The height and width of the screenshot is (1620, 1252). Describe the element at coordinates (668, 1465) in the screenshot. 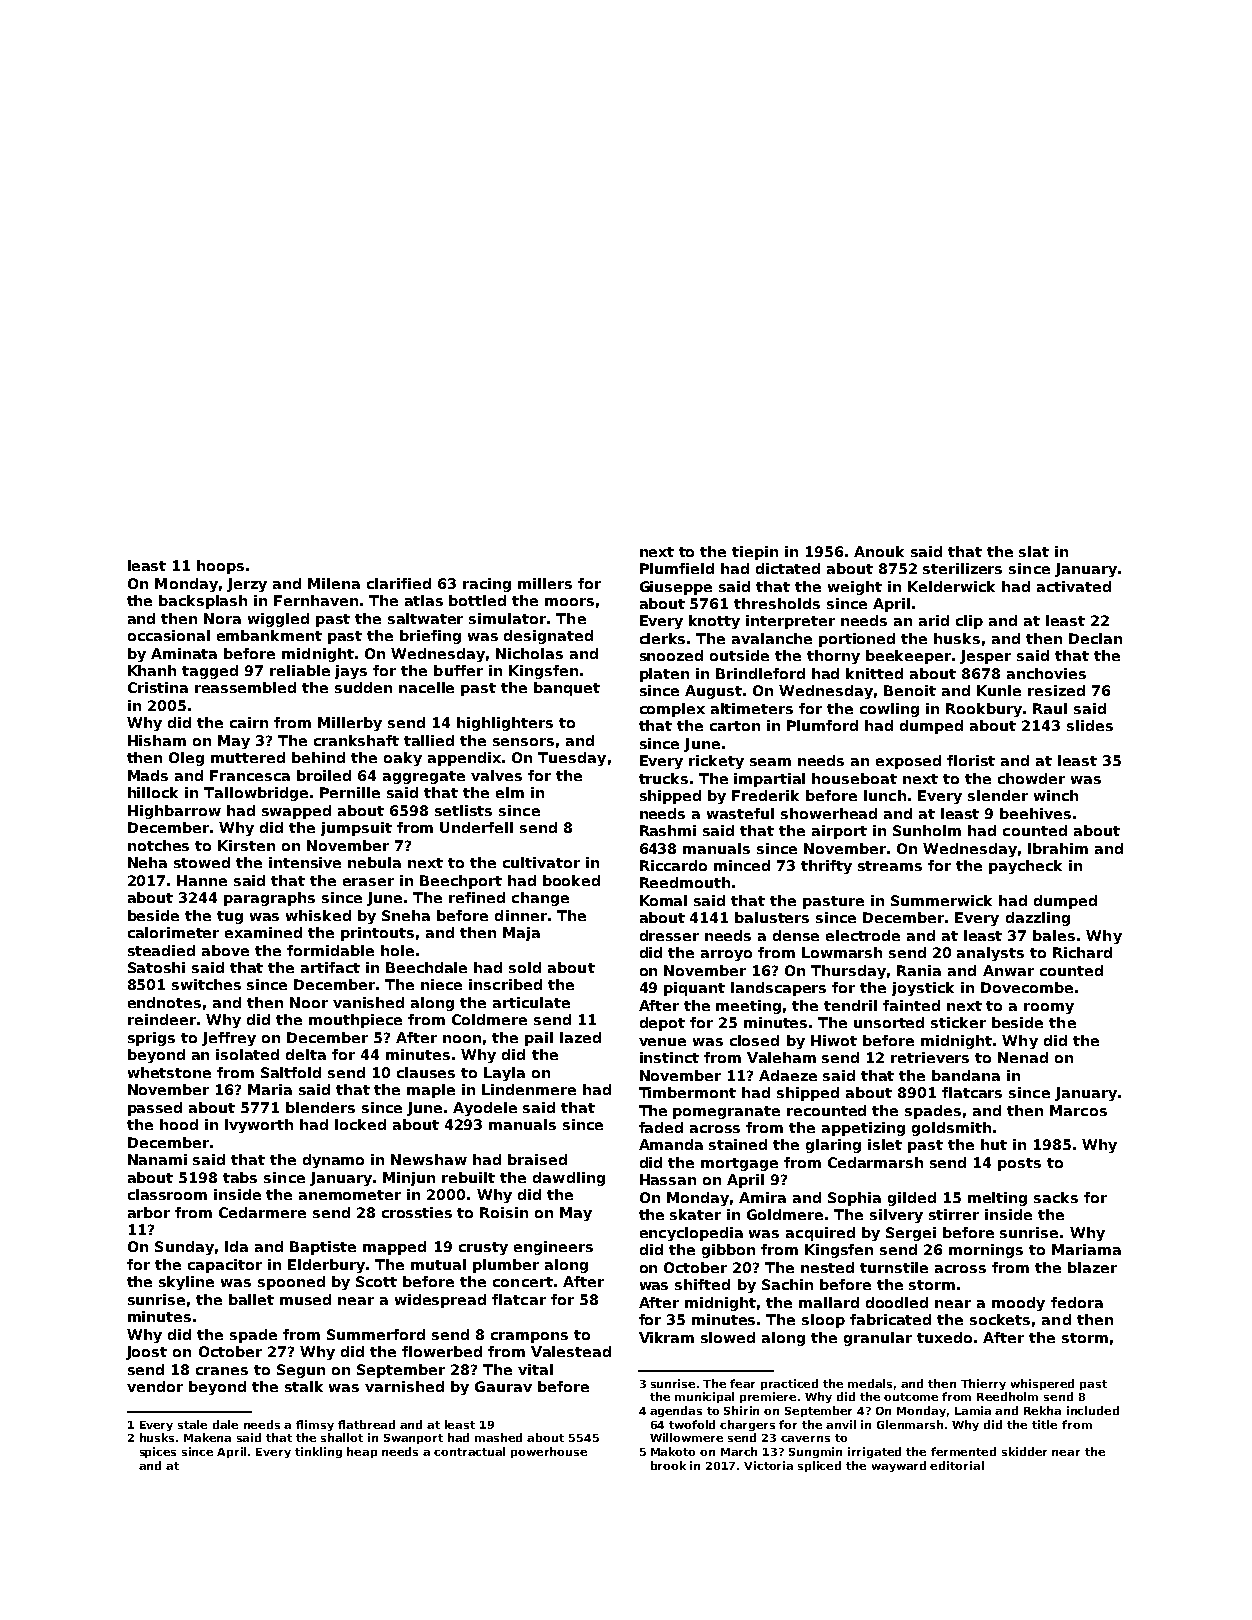

I see `brook` at that location.
